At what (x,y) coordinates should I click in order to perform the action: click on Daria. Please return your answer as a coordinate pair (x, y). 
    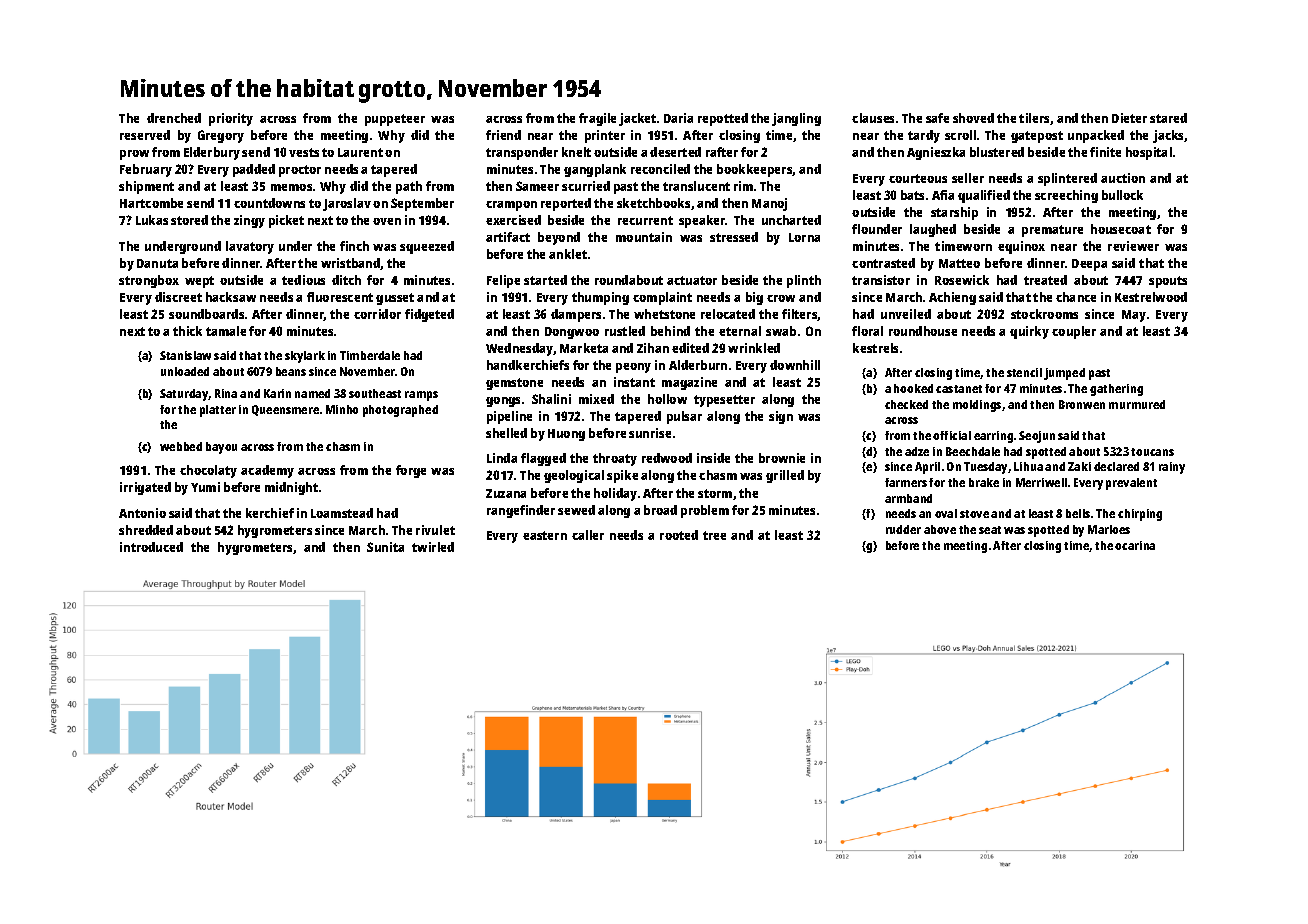
    Looking at the image, I should click on (678, 118).
